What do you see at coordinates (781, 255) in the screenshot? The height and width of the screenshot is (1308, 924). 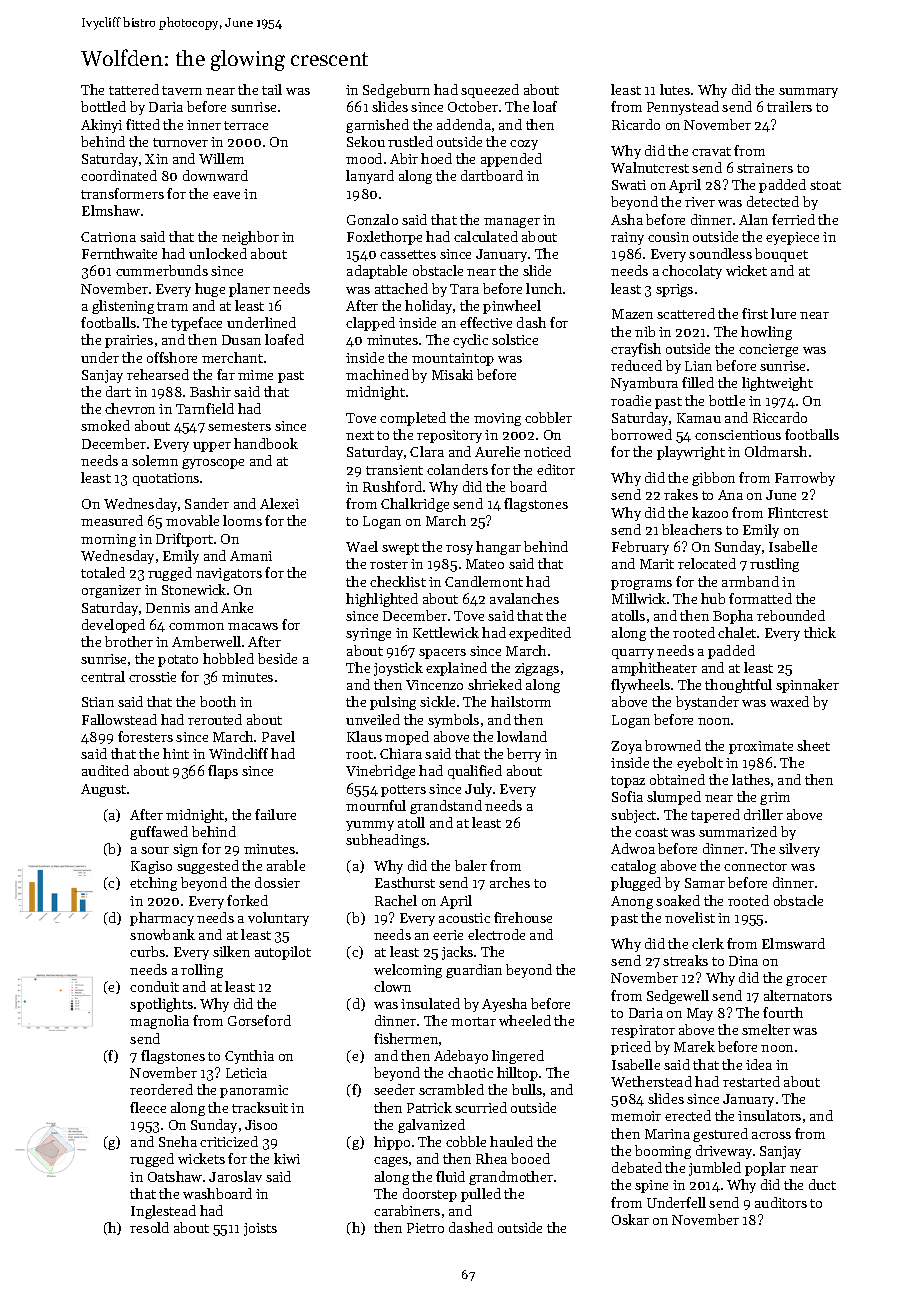 I see `bouquet` at bounding box center [781, 255].
